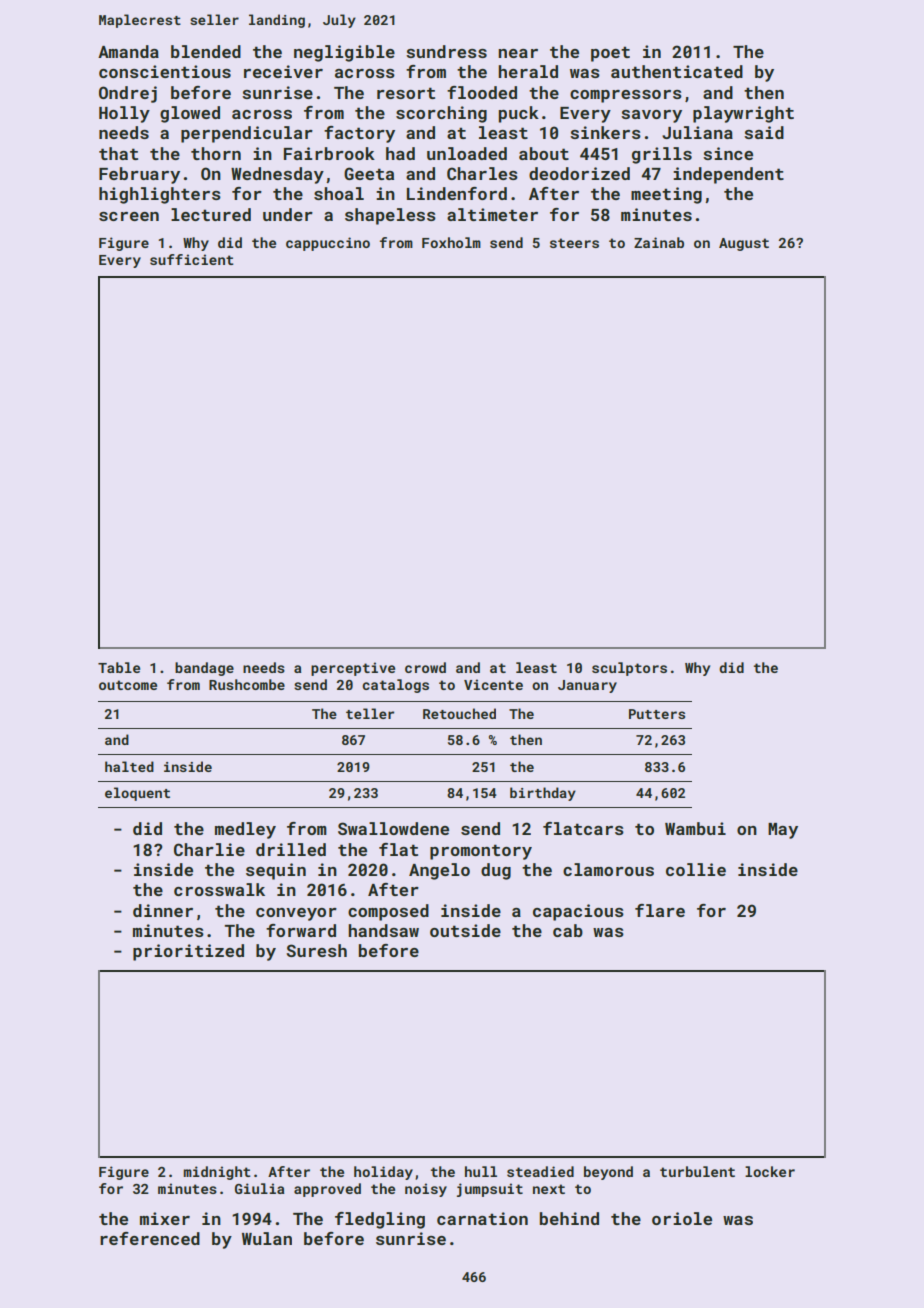 The image size is (924, 1308). Describe the element at coordinates (459, 713) in the document. I see `Retouched` at that location.
